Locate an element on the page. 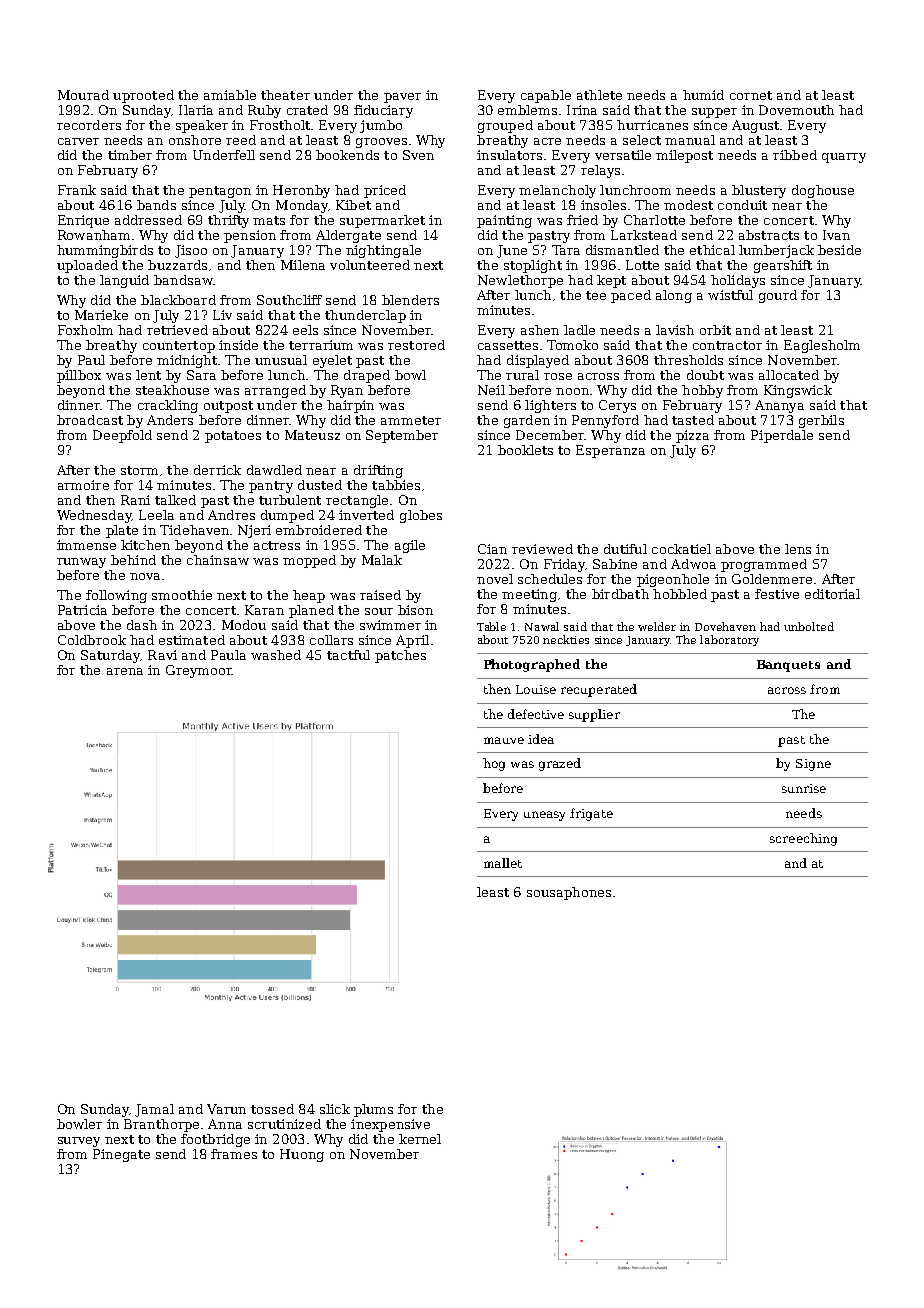 This document has width=924, height=1308. editorial is located at coordinates (832, 594).
